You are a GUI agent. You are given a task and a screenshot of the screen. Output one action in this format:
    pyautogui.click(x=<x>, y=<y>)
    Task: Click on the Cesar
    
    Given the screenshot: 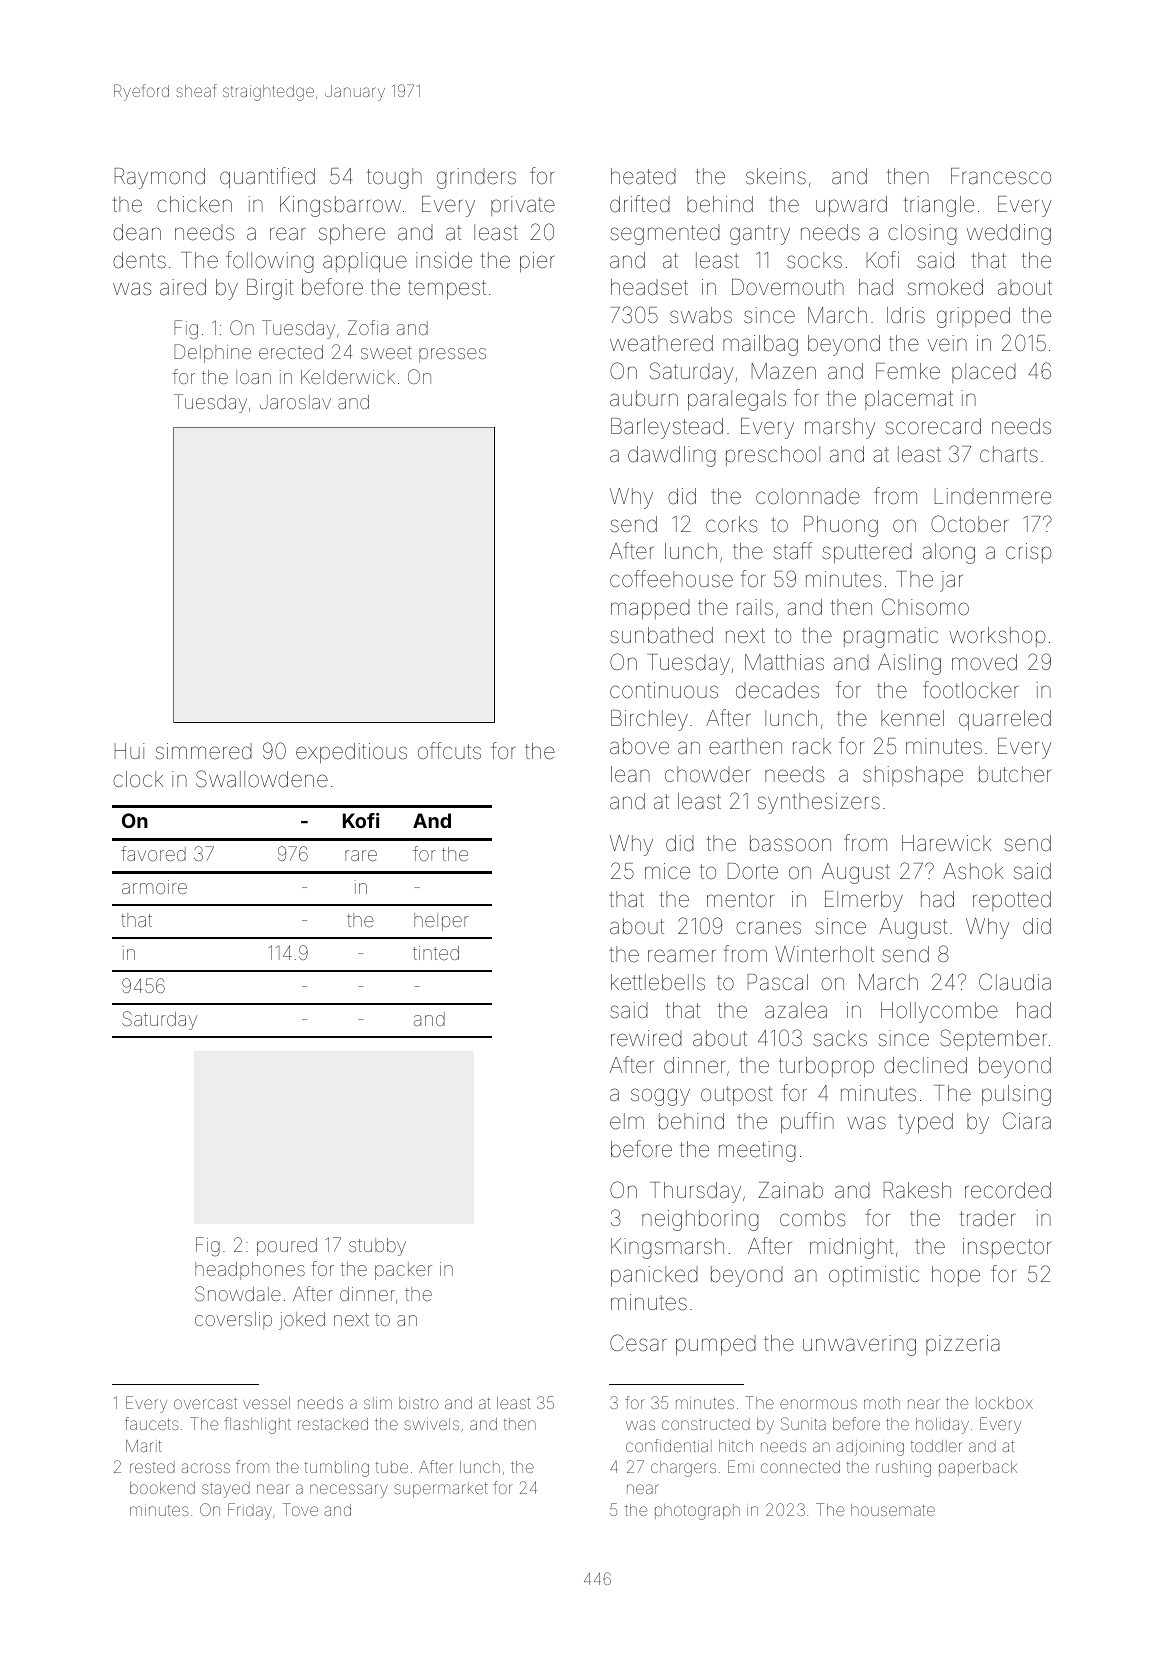 What is the action you would take?
    pyautogui.click(x=638, y=1343)
